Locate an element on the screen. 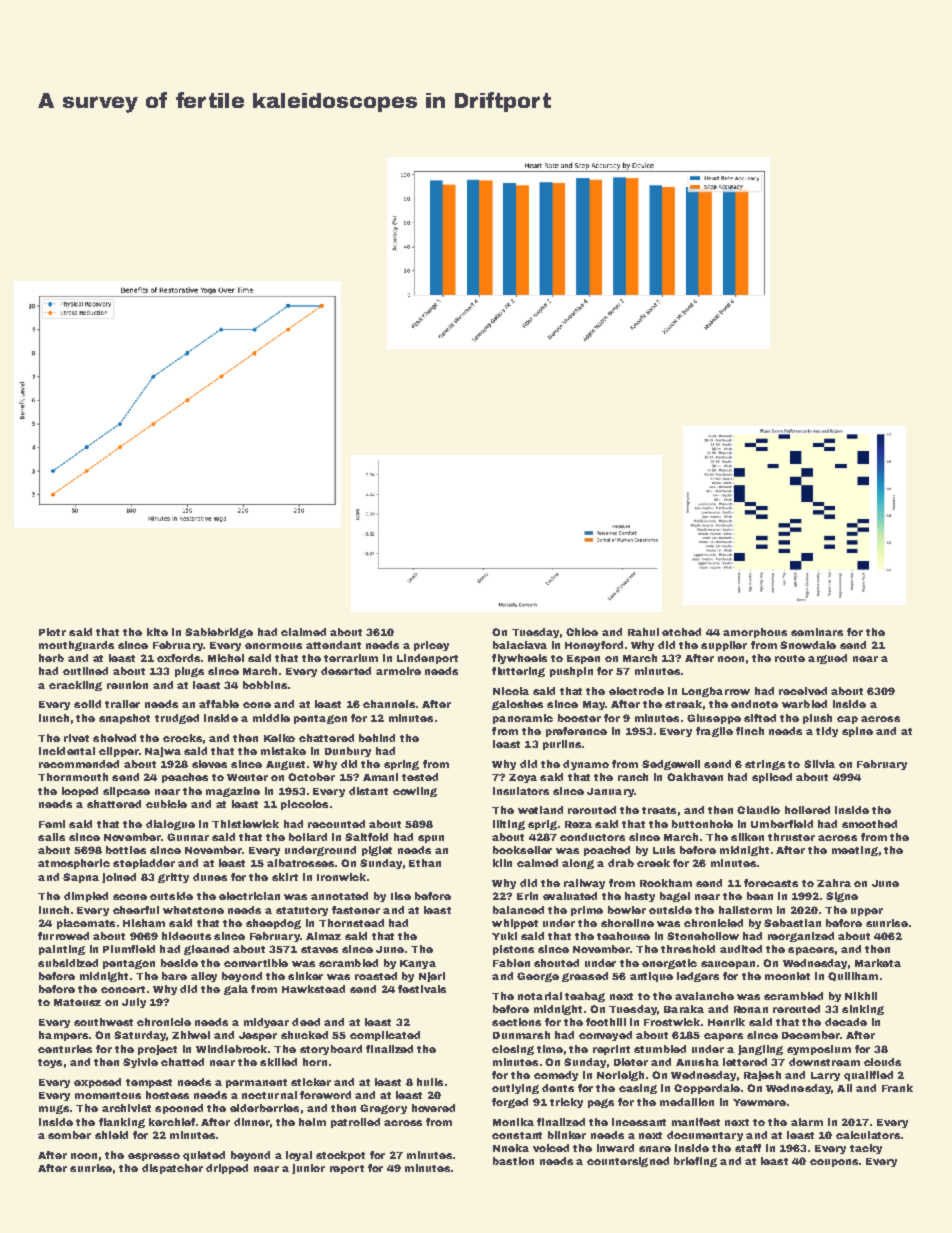 The height and width of the screenshot is (1233, 952). hailstorm is located at coordinates (745, 910).
